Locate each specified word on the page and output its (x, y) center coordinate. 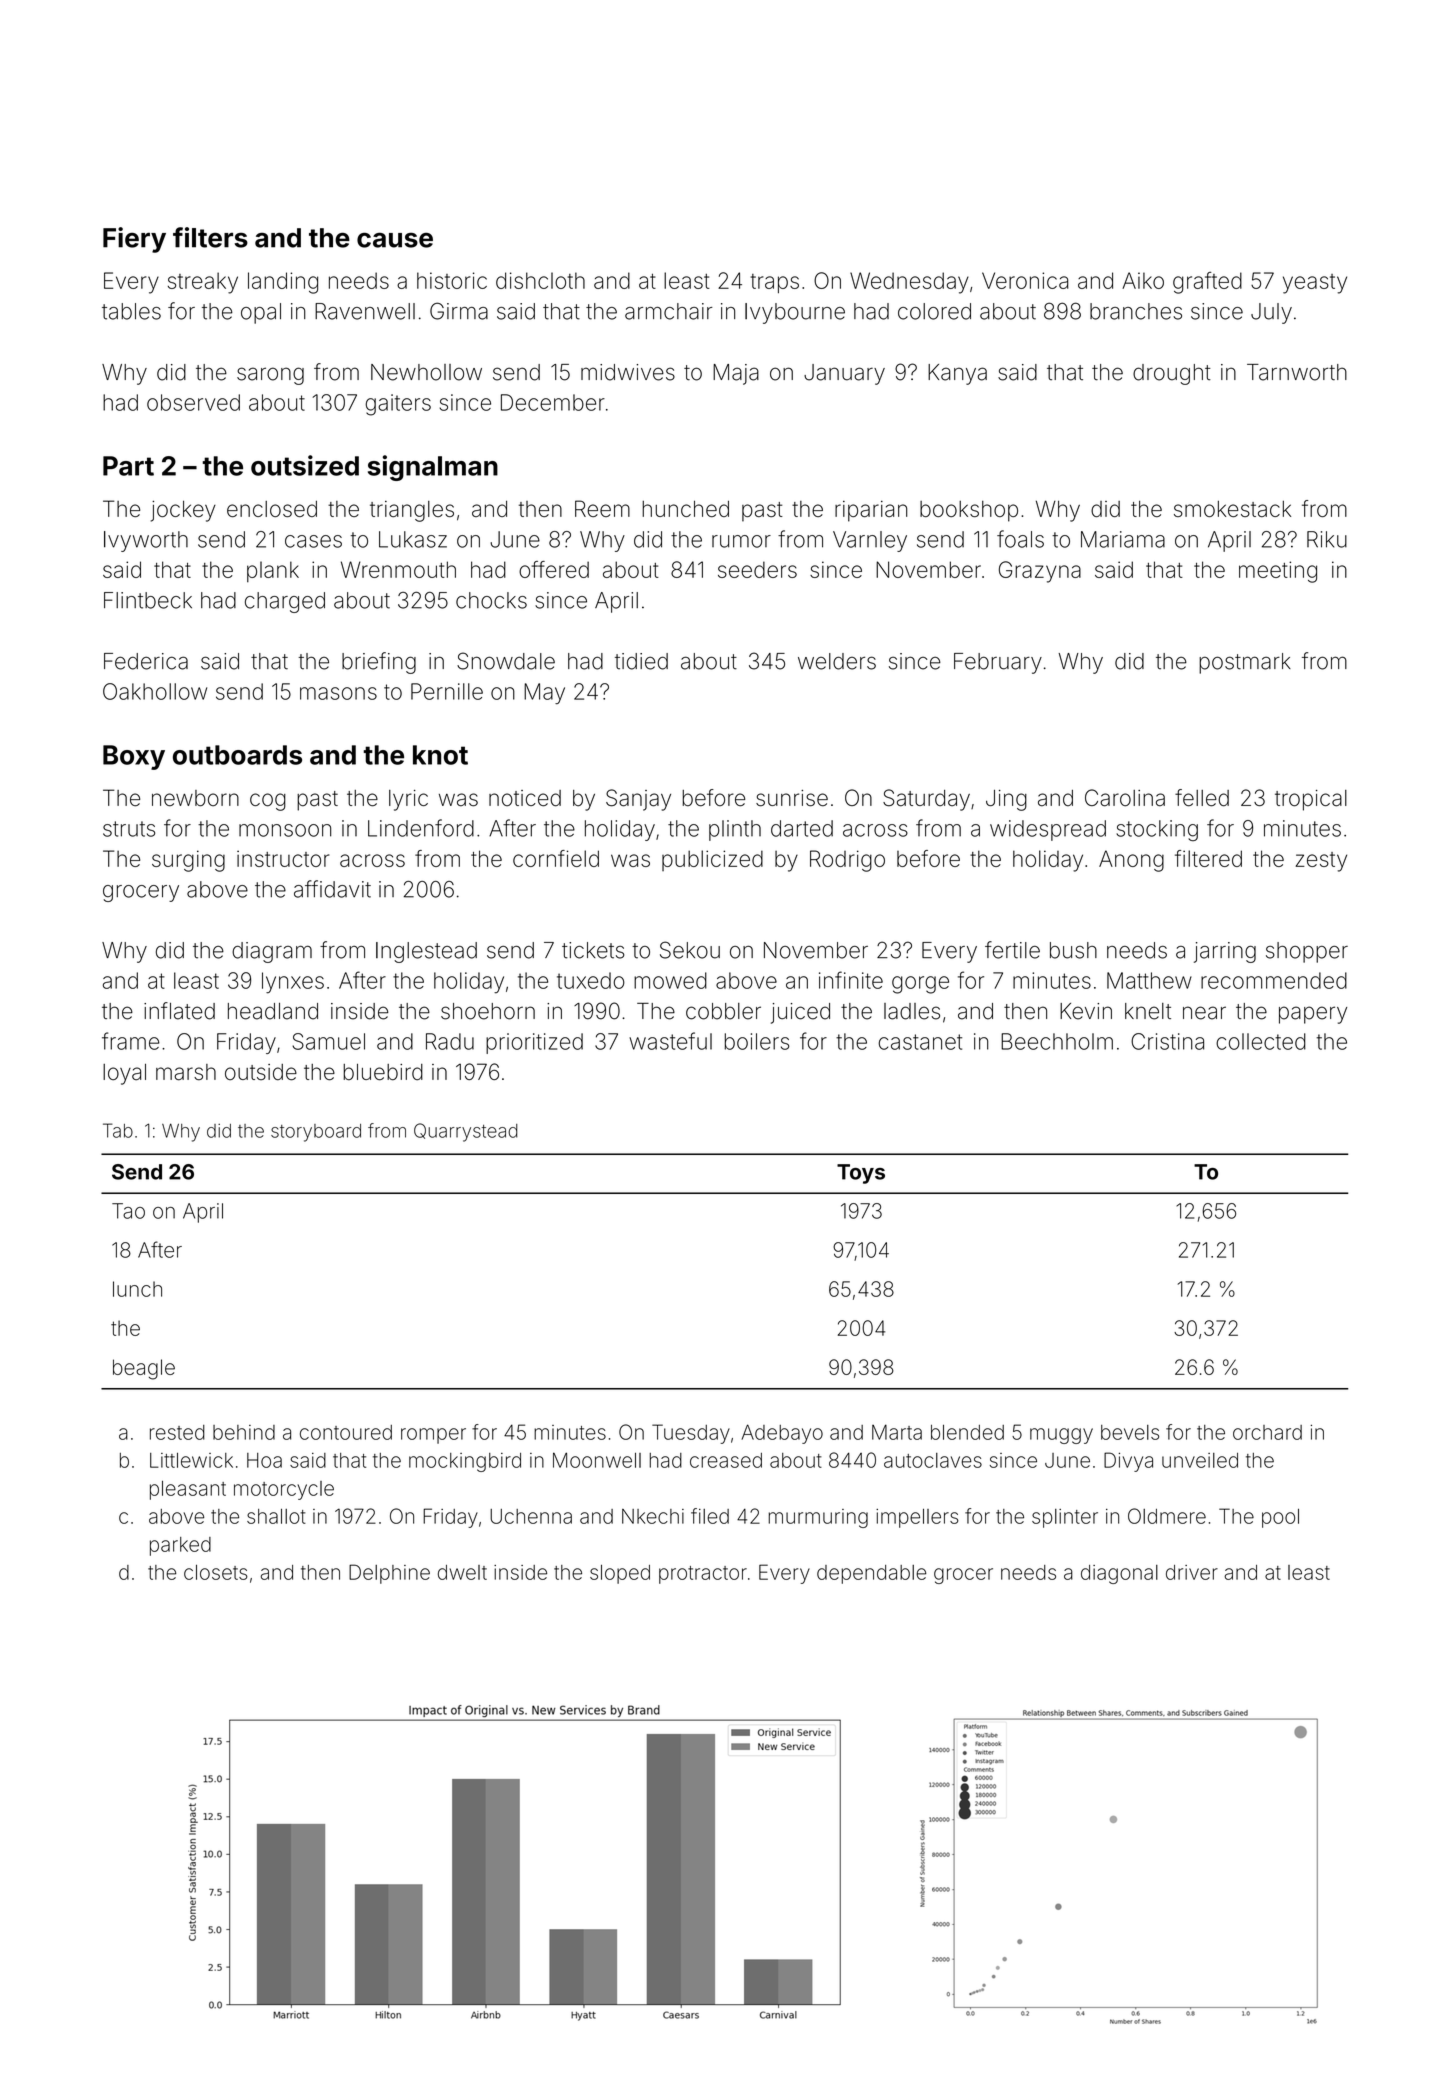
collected (1261, 1041)
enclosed (272, 509)
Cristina (1167, 1041)
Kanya (957, 374)
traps (774, 283)
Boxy (134, 757)
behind (244, 1432)
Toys (861, 1174)
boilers (756, 1041)
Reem (602, 508)
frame (131, 1041)
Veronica (1025, 280)
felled (1202, 798)
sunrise (792, 798)
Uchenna (531, 1516)
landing (283, 283)
